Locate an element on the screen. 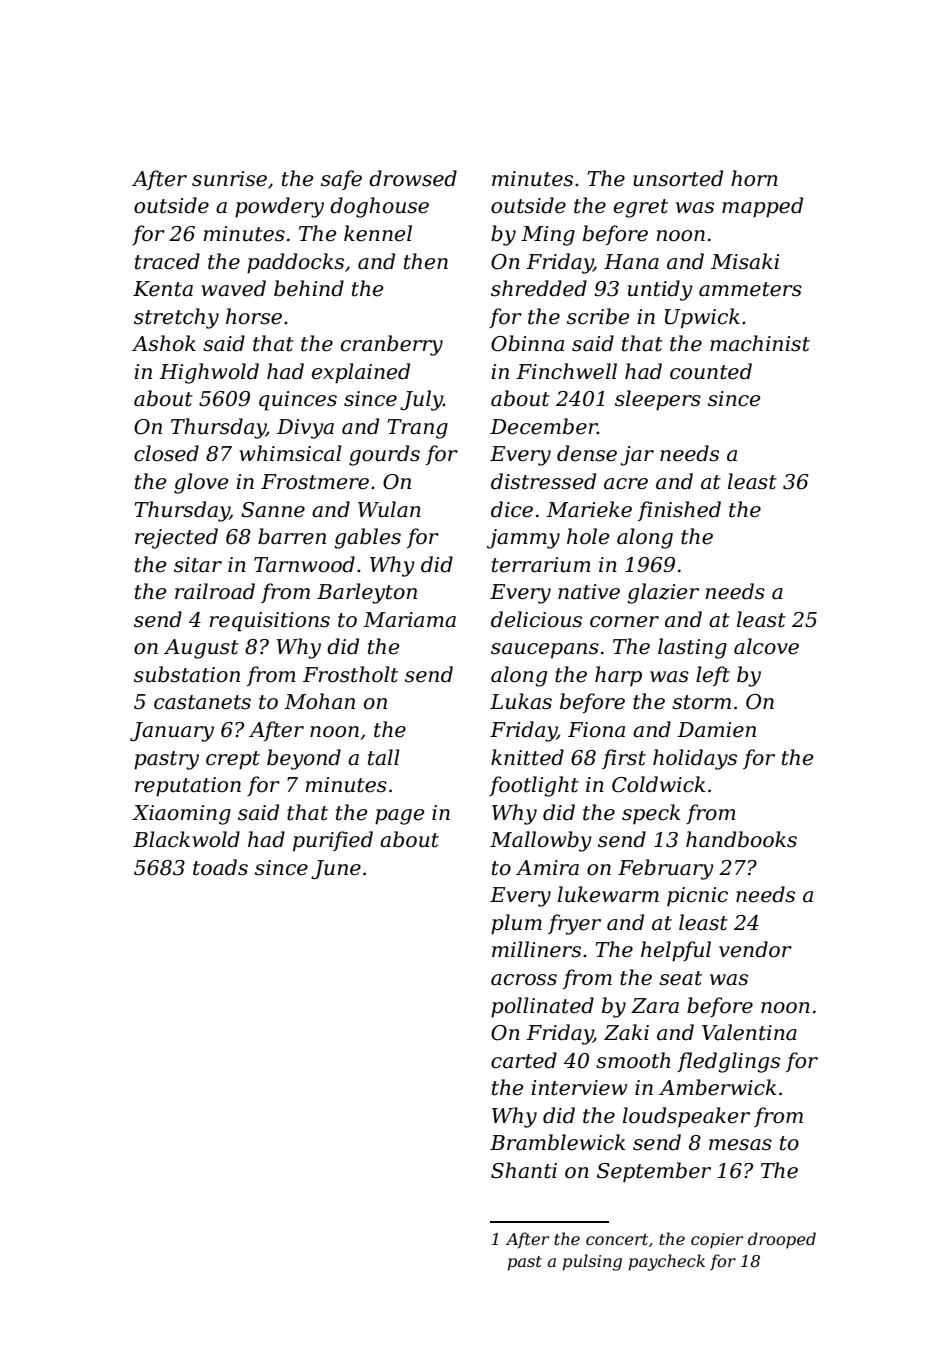  Shanti is located at coordinates (524, 1170).
